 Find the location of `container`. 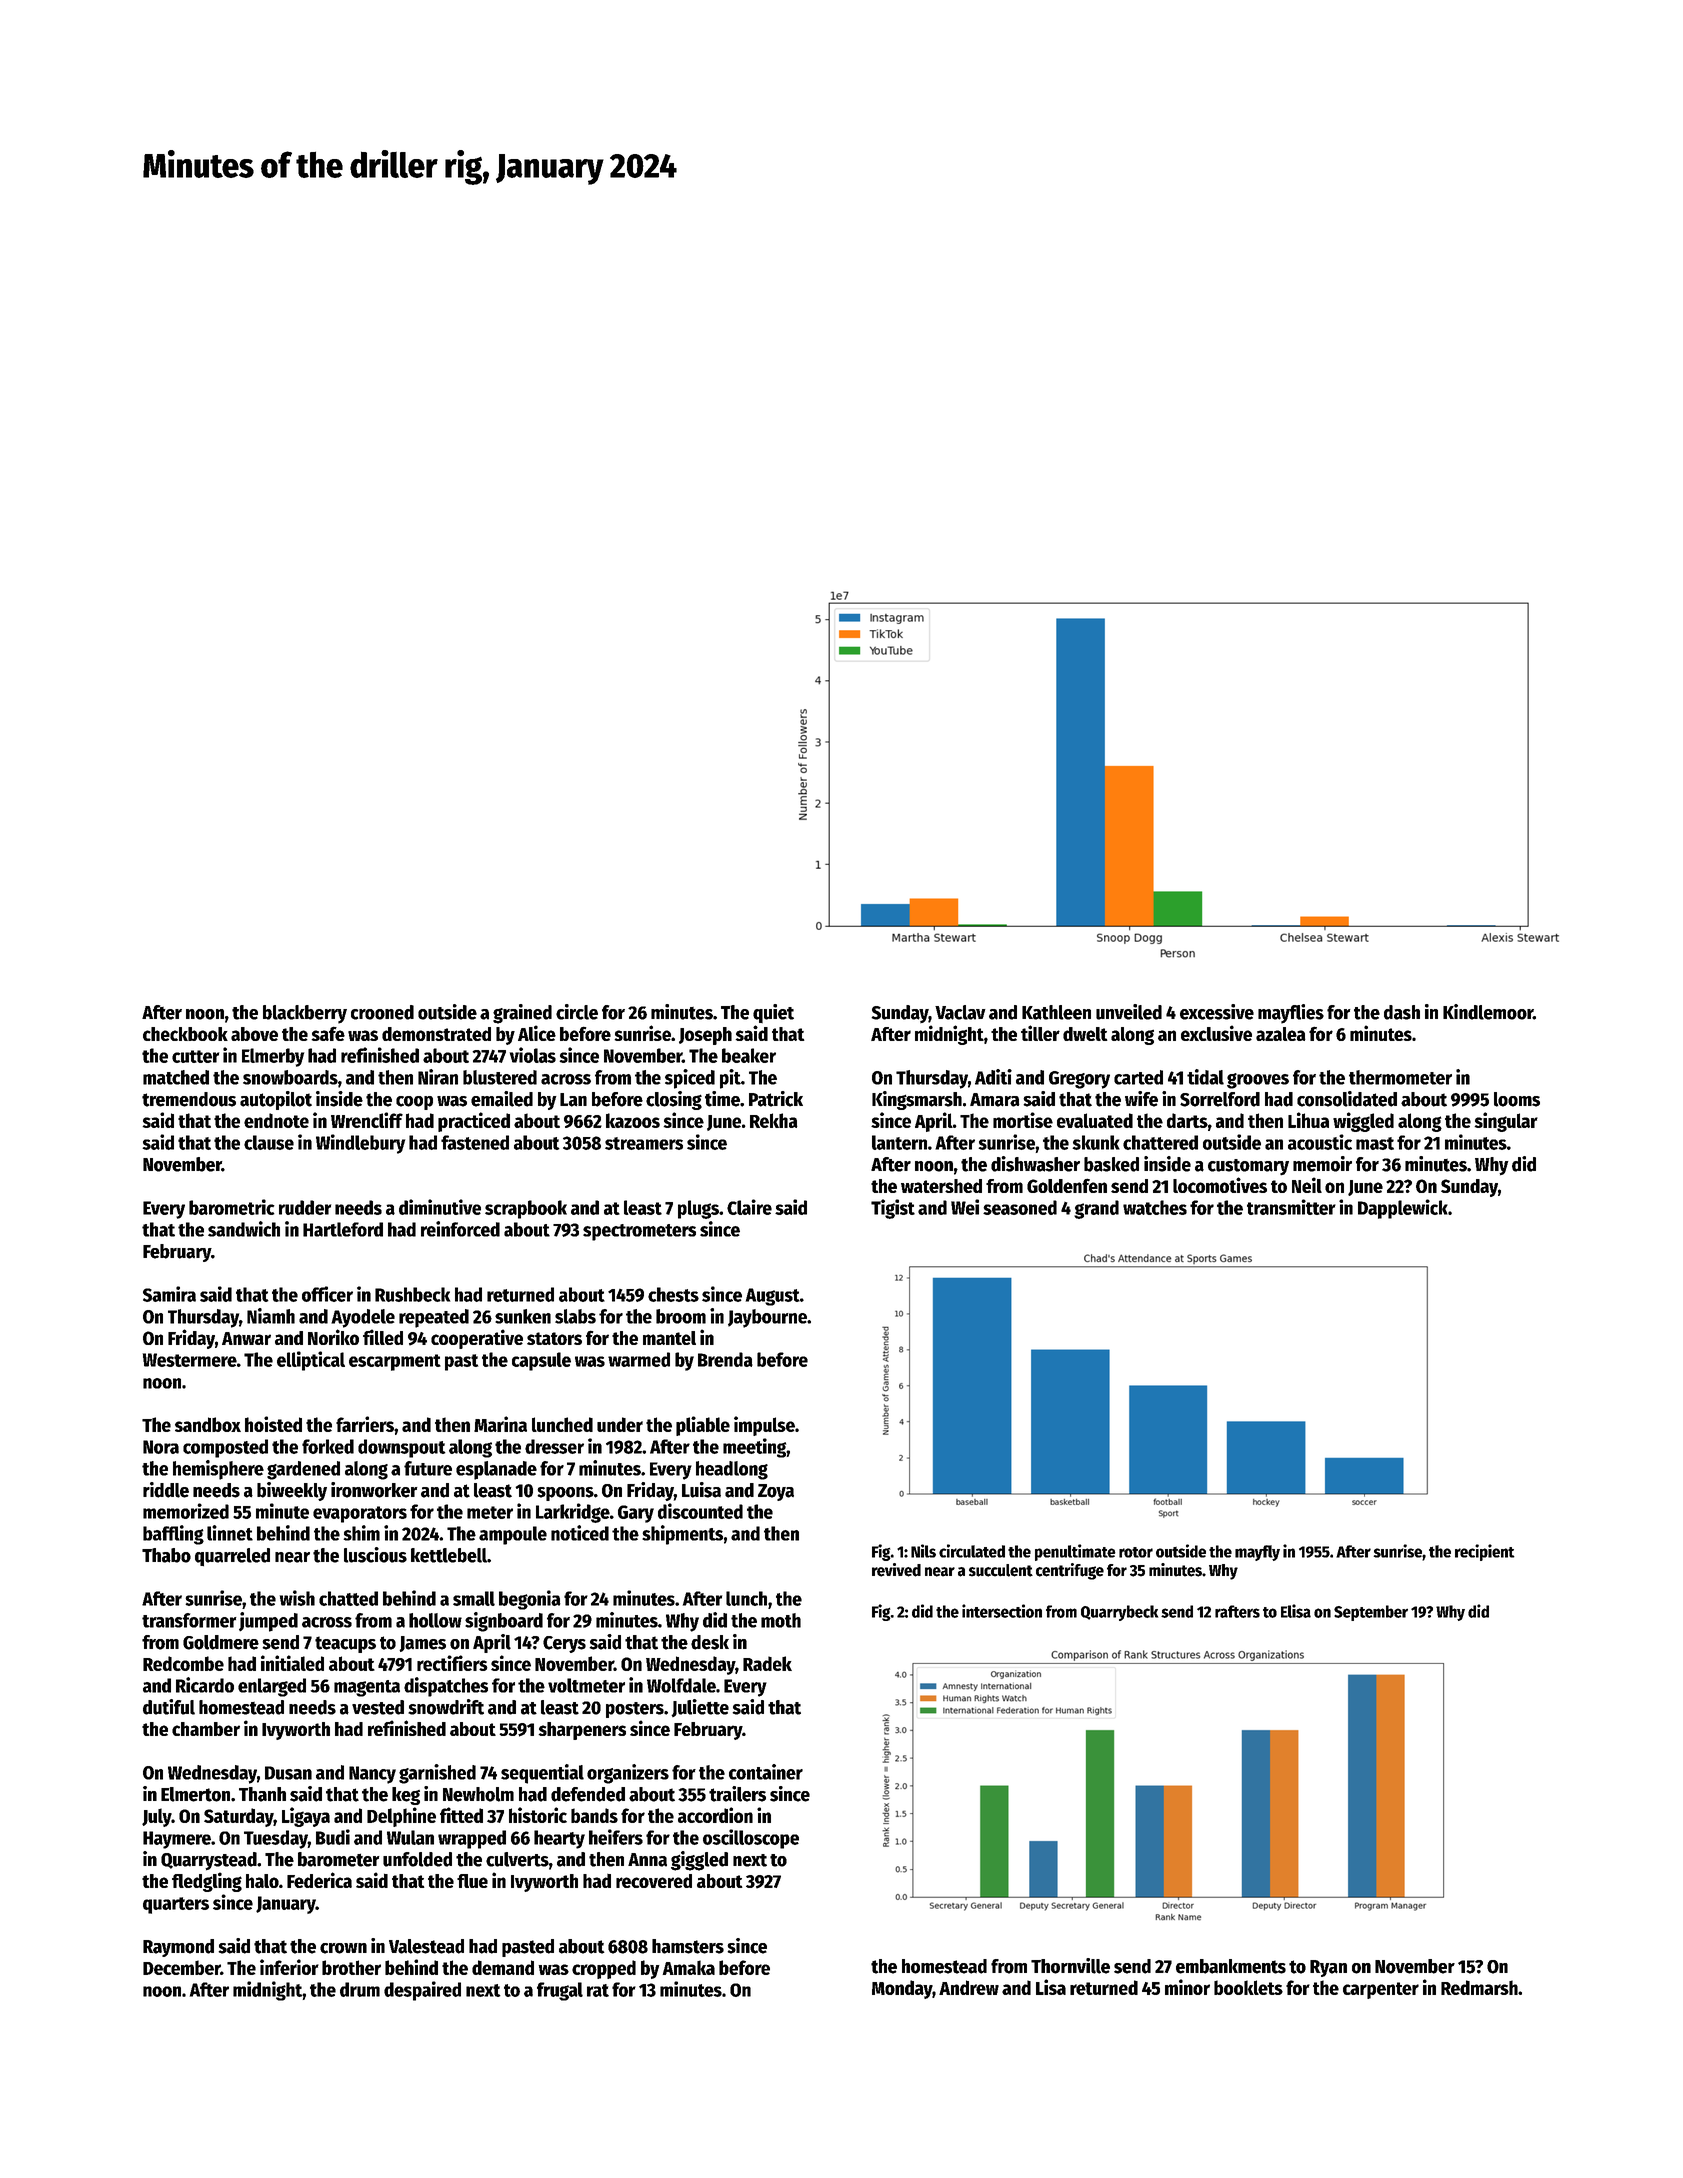

container is located at coordinates (766, 1772).
